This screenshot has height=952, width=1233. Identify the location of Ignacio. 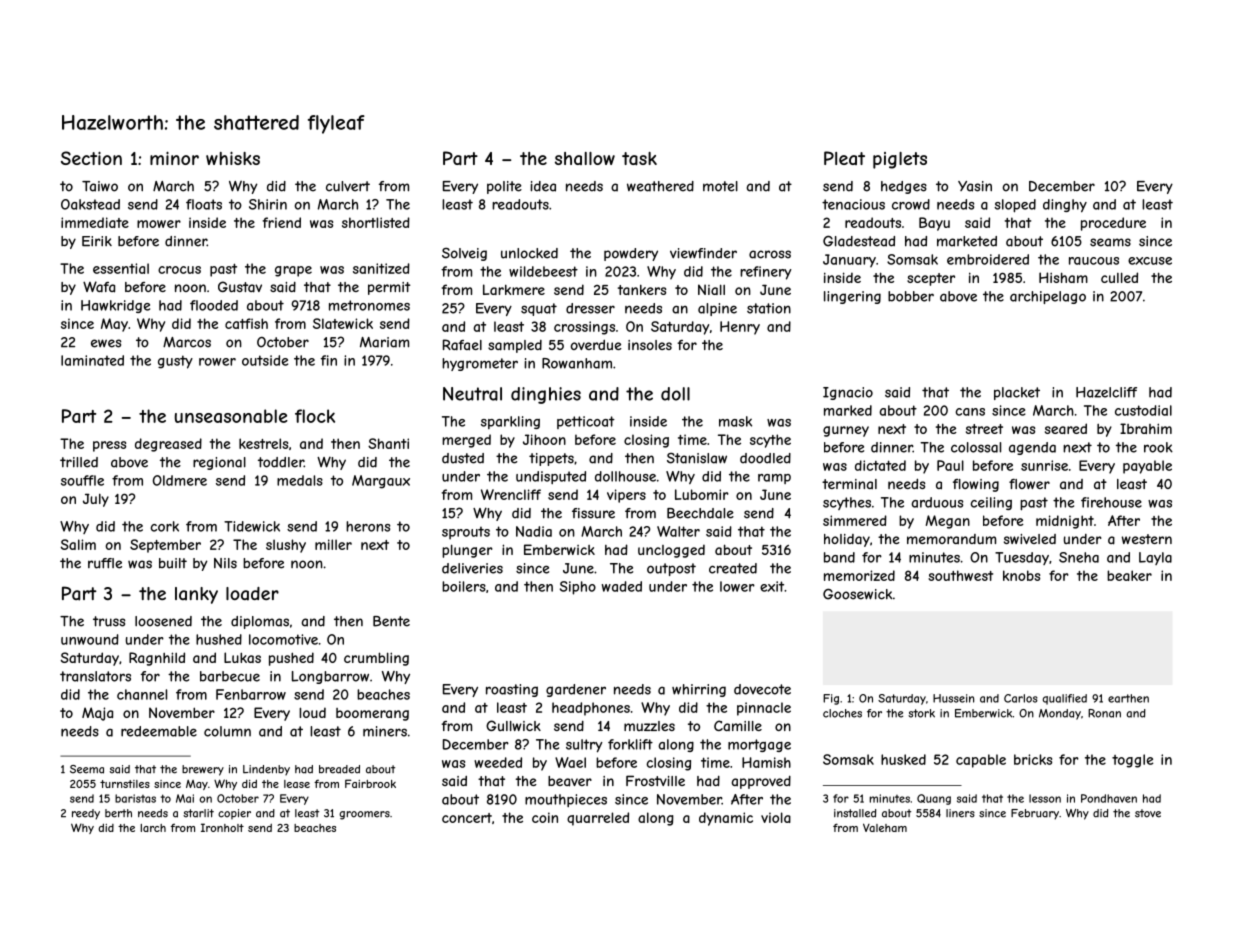
(848, 393).
